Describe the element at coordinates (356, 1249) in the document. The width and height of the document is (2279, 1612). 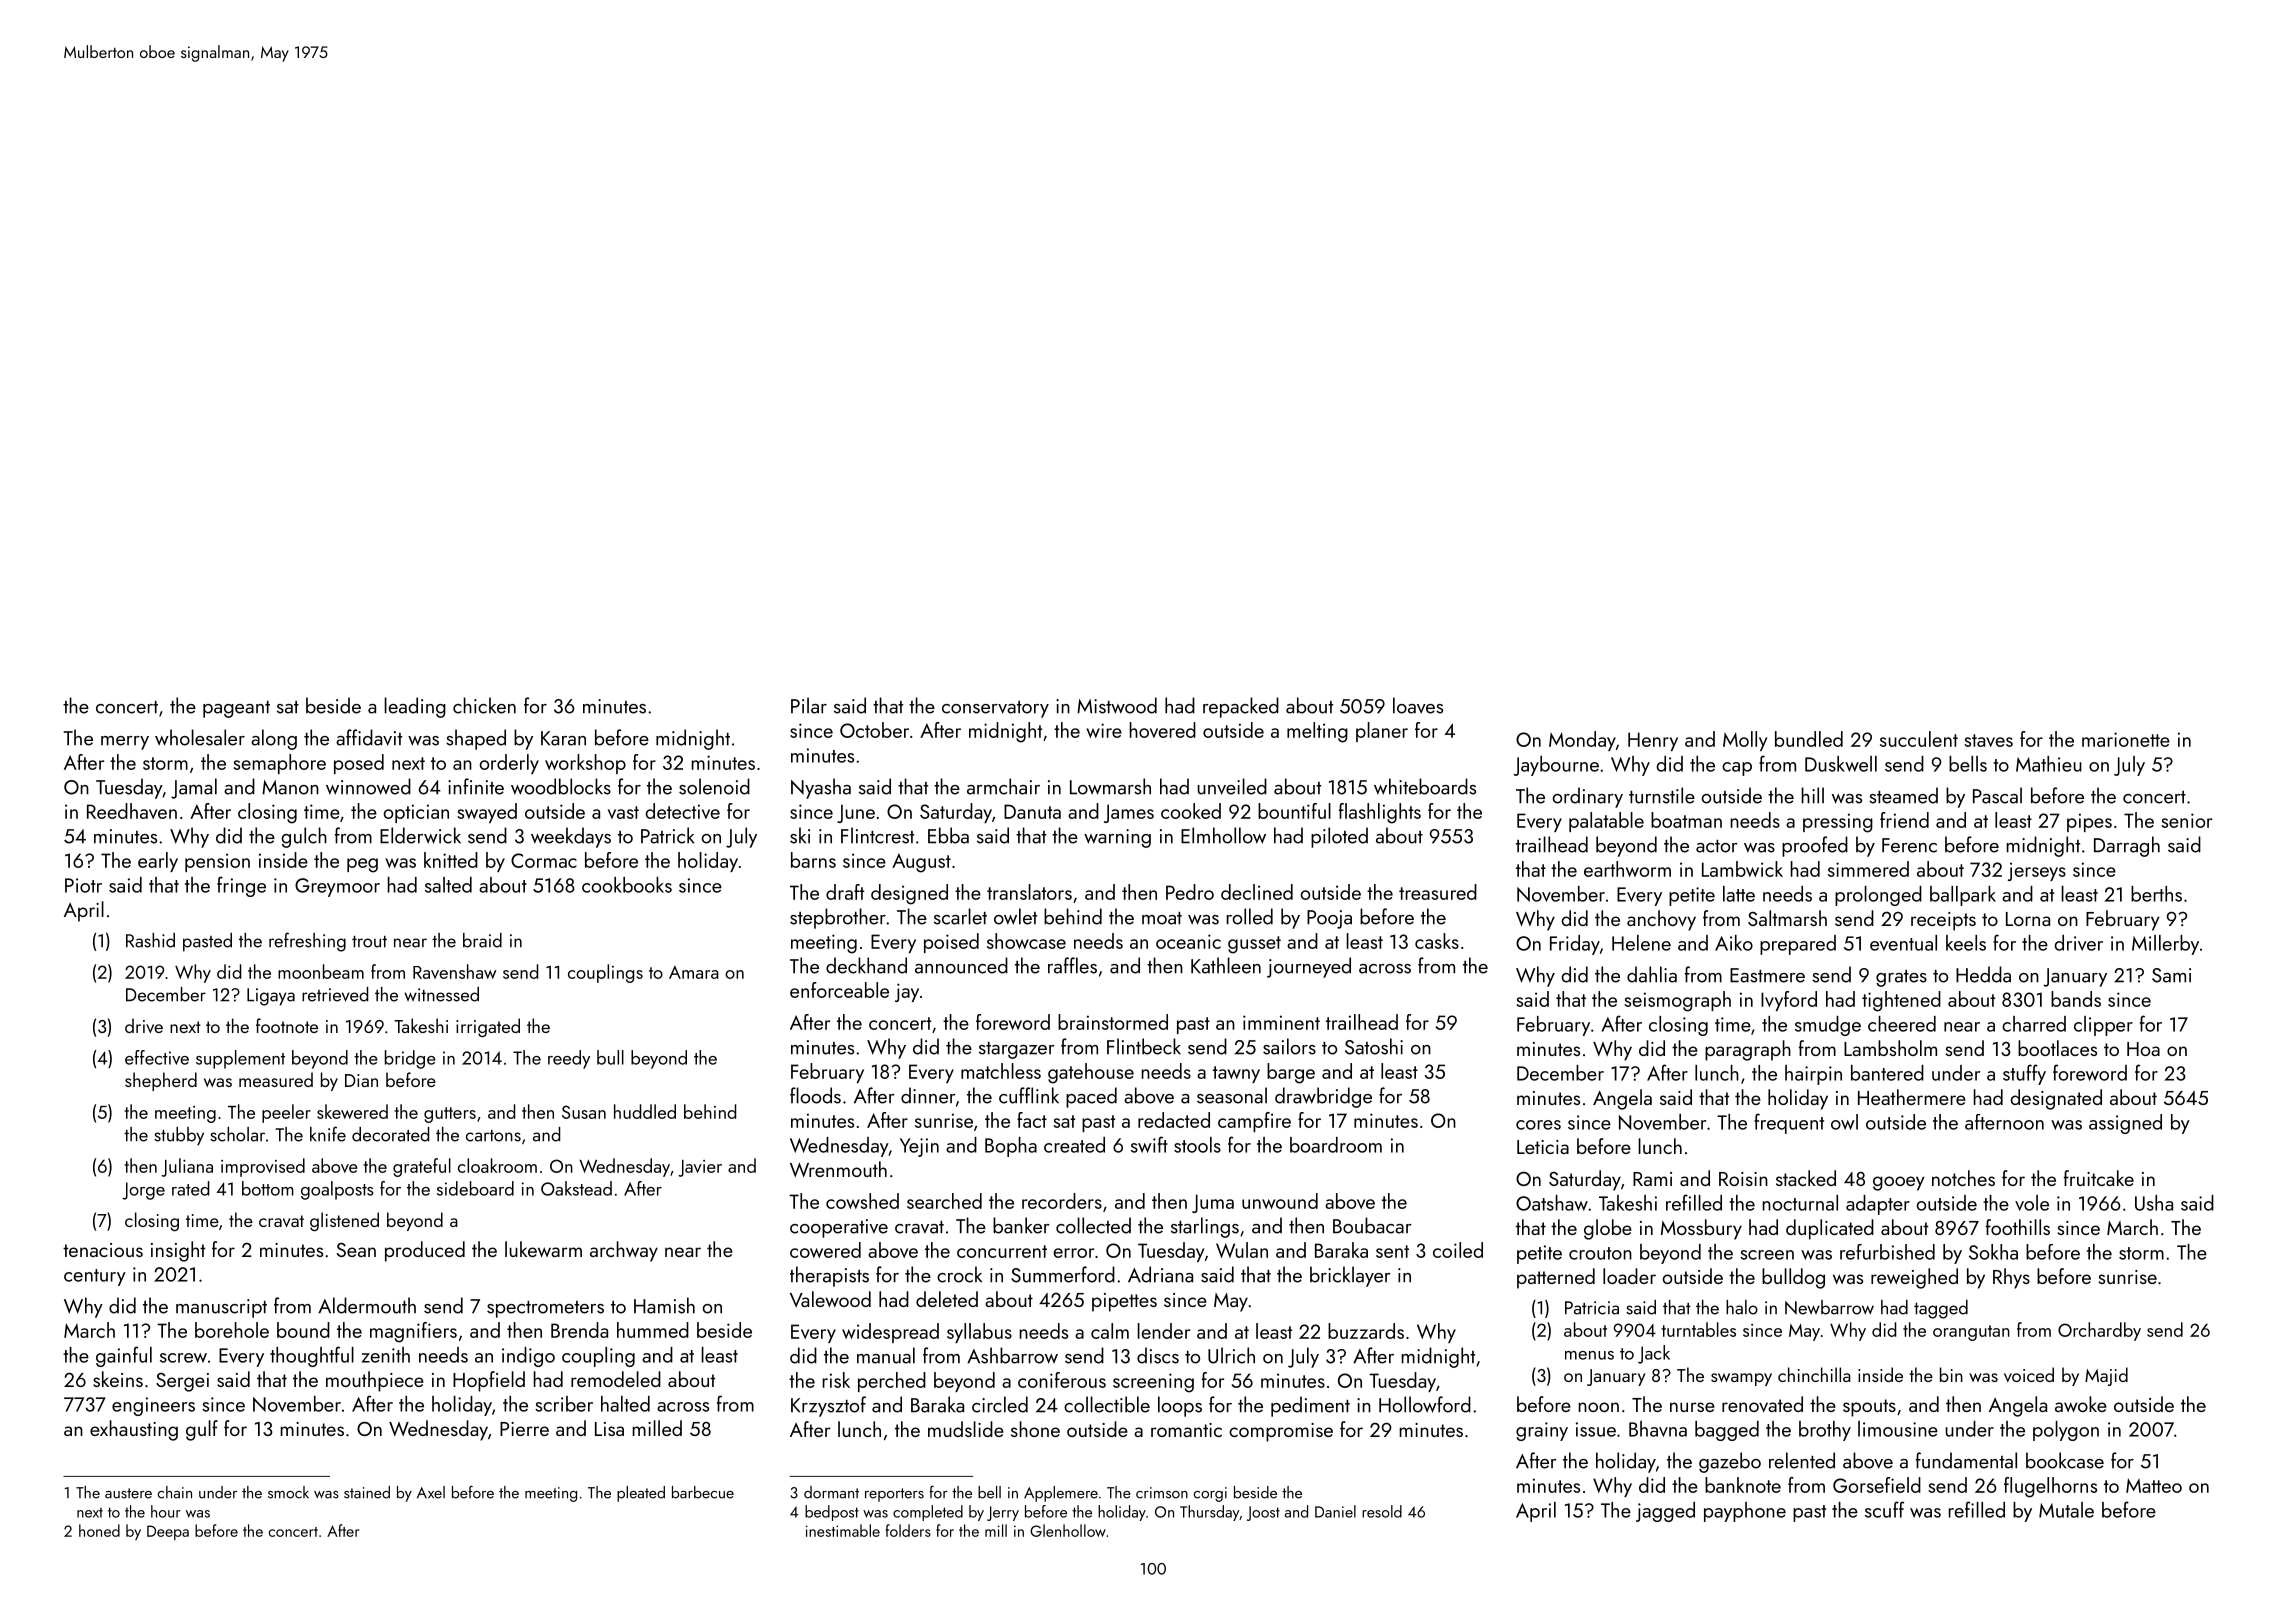
I see `Sean` at that location.
